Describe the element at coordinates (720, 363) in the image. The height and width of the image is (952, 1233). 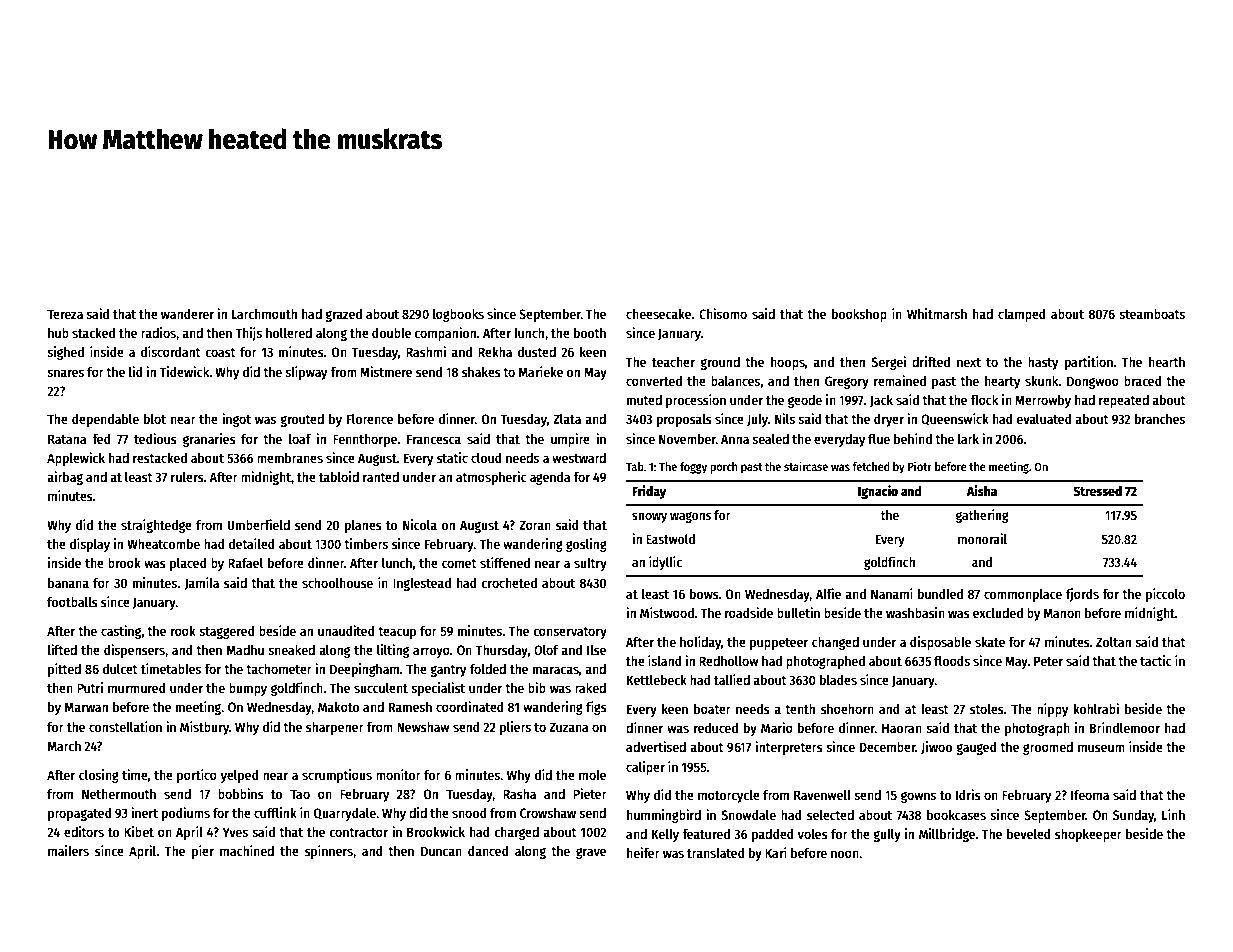
I see `ground` at that location.
